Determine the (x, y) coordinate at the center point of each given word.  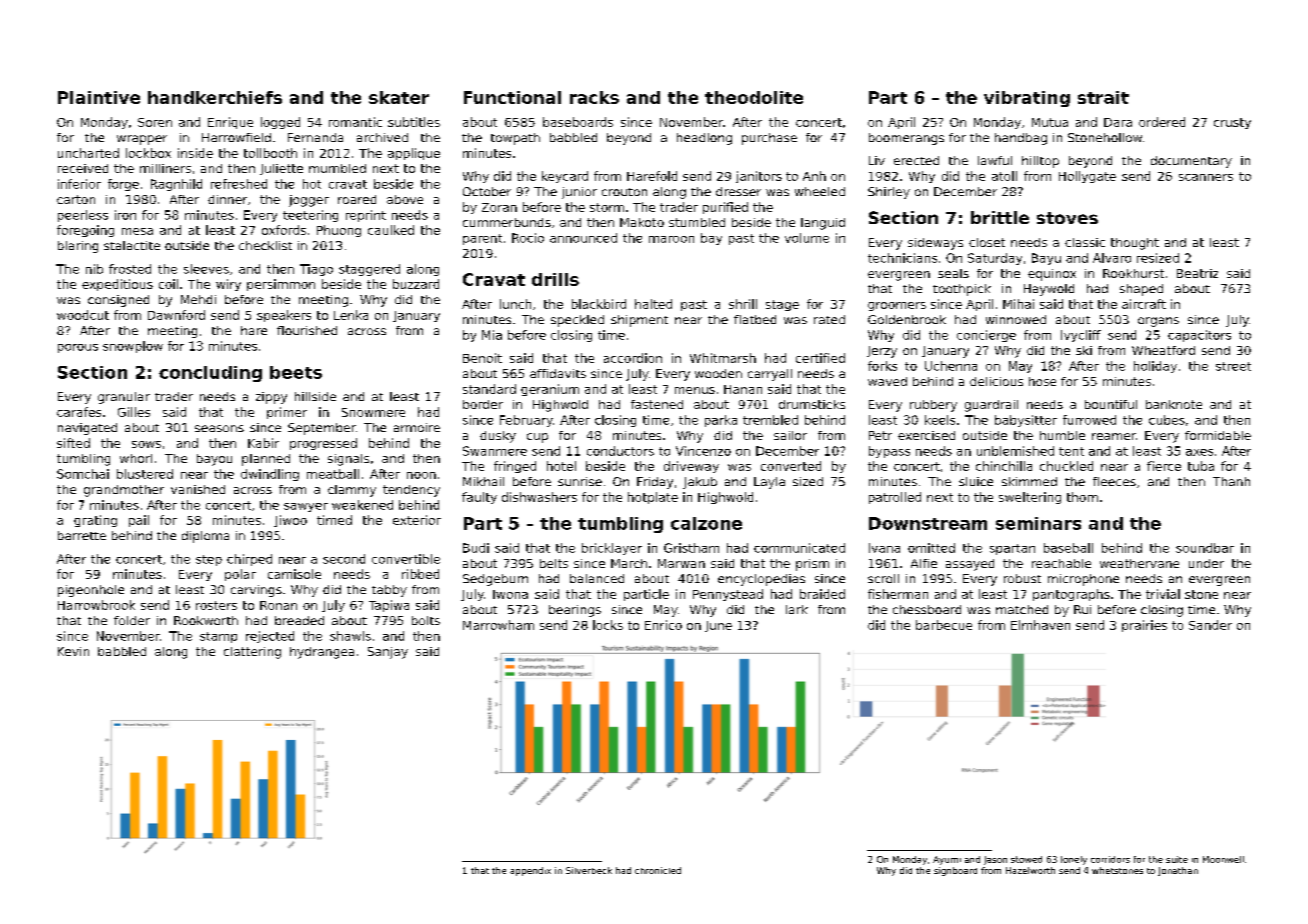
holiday (1155, 367)
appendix (530, 871)
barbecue (944, 625)
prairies (1144, 626)
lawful (995, 160)
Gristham (691, 548)
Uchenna (951, 366)
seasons (219, 428)
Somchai (83, 474)
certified (820, 358)
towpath (515, 139)
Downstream (928, 523)
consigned (118, 301)
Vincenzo (703, 451)
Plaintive (99, 97)
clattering (252, 653)
